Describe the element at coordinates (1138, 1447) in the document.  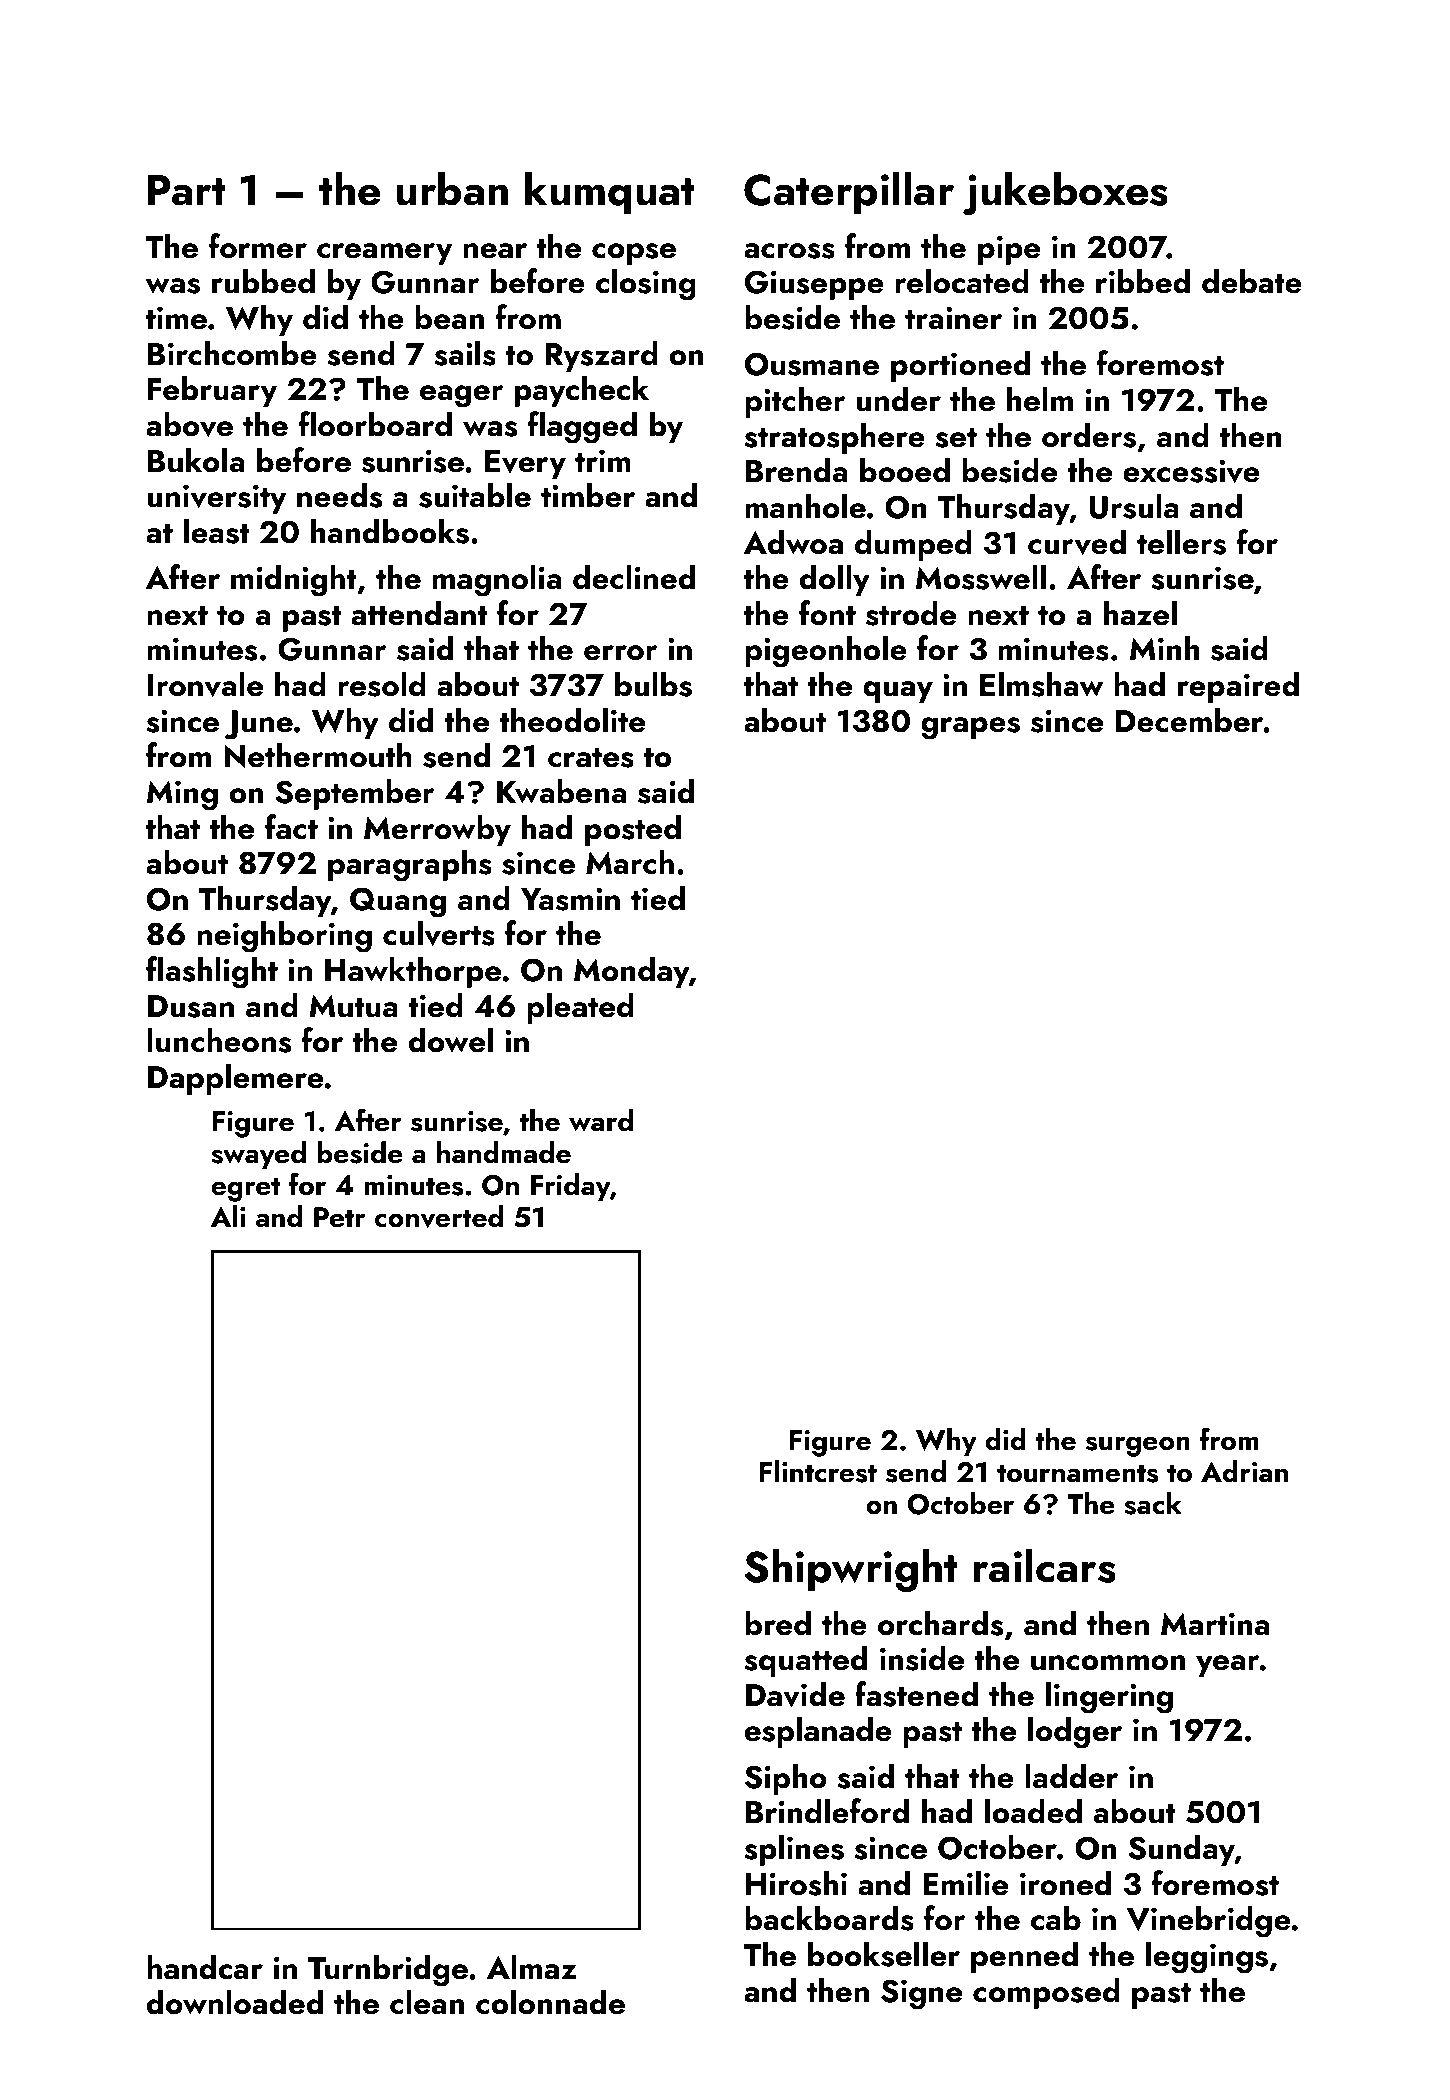
I see `surgeon` at that location.
